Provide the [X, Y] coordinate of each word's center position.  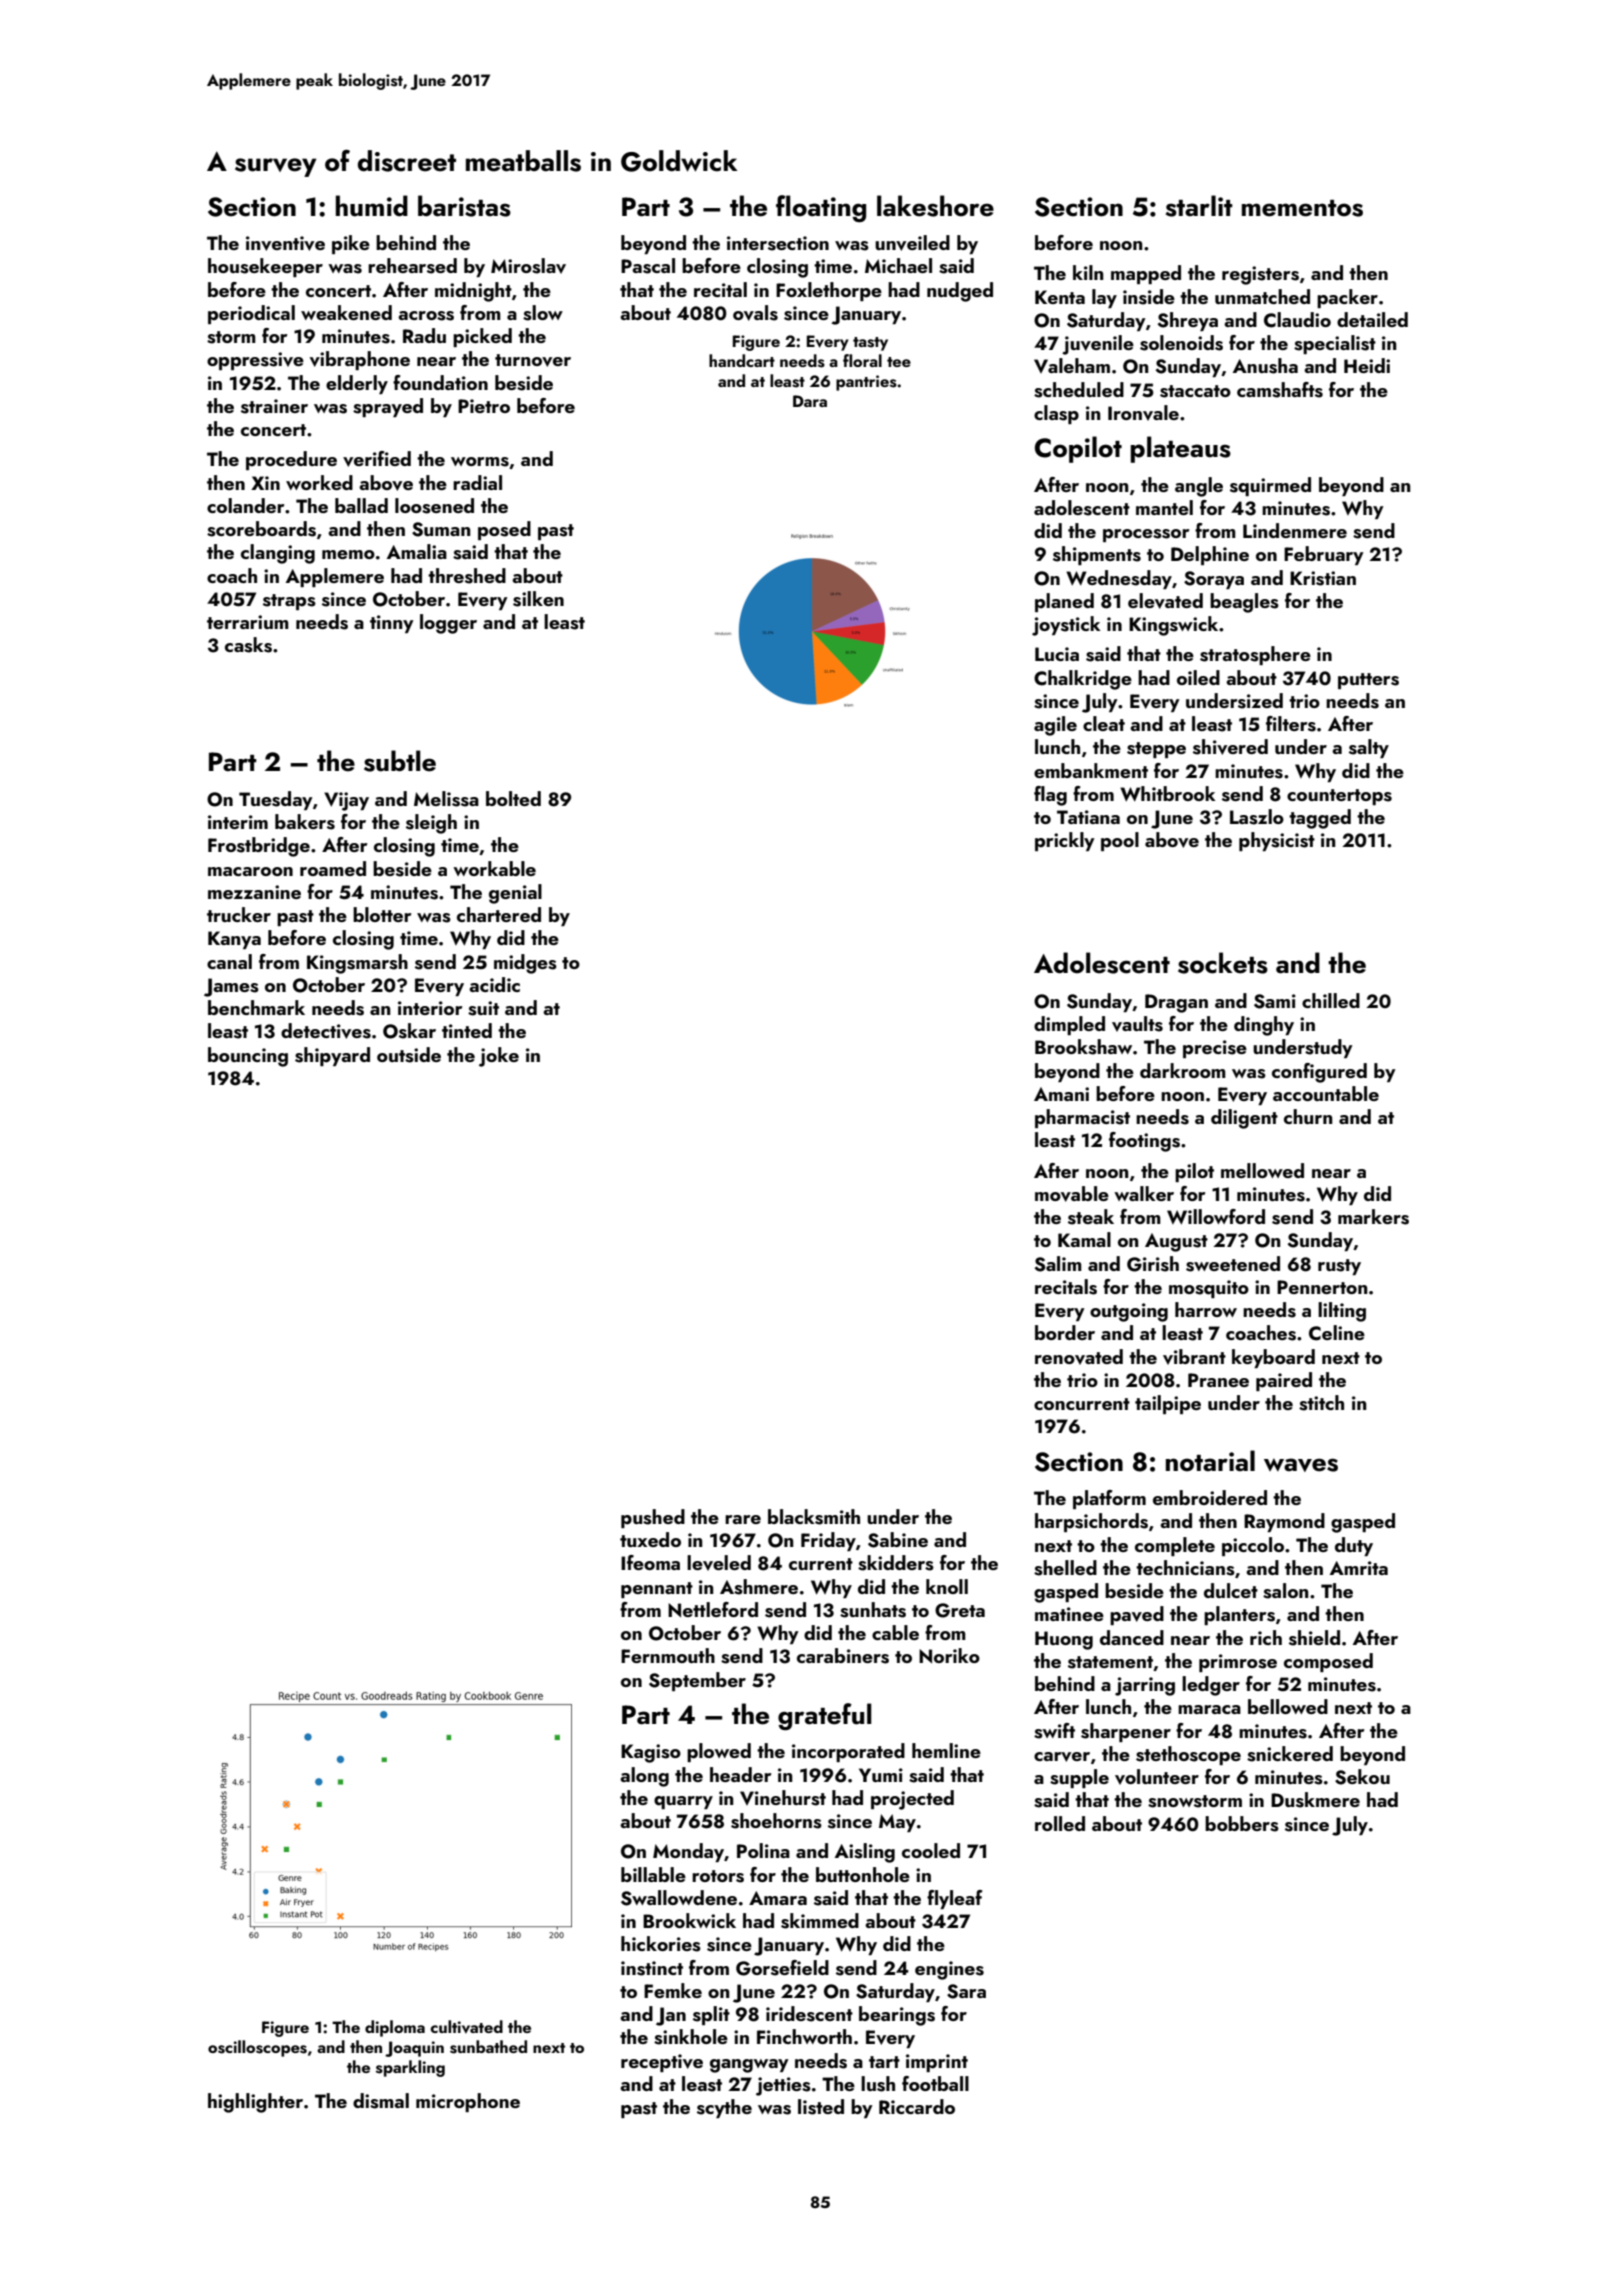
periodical [251, 314]
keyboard [1273, 1358]
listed [821, 2107]
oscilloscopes [257, 2048]
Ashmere [759, 1587]
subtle [400, 761]
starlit [1199, 206]
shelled [1065, 1568]
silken [538, 599]
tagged [1320, 819]
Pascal [648, 266]
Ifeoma [650, 1562]
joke [499, 1057]
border [1065, 1332]
